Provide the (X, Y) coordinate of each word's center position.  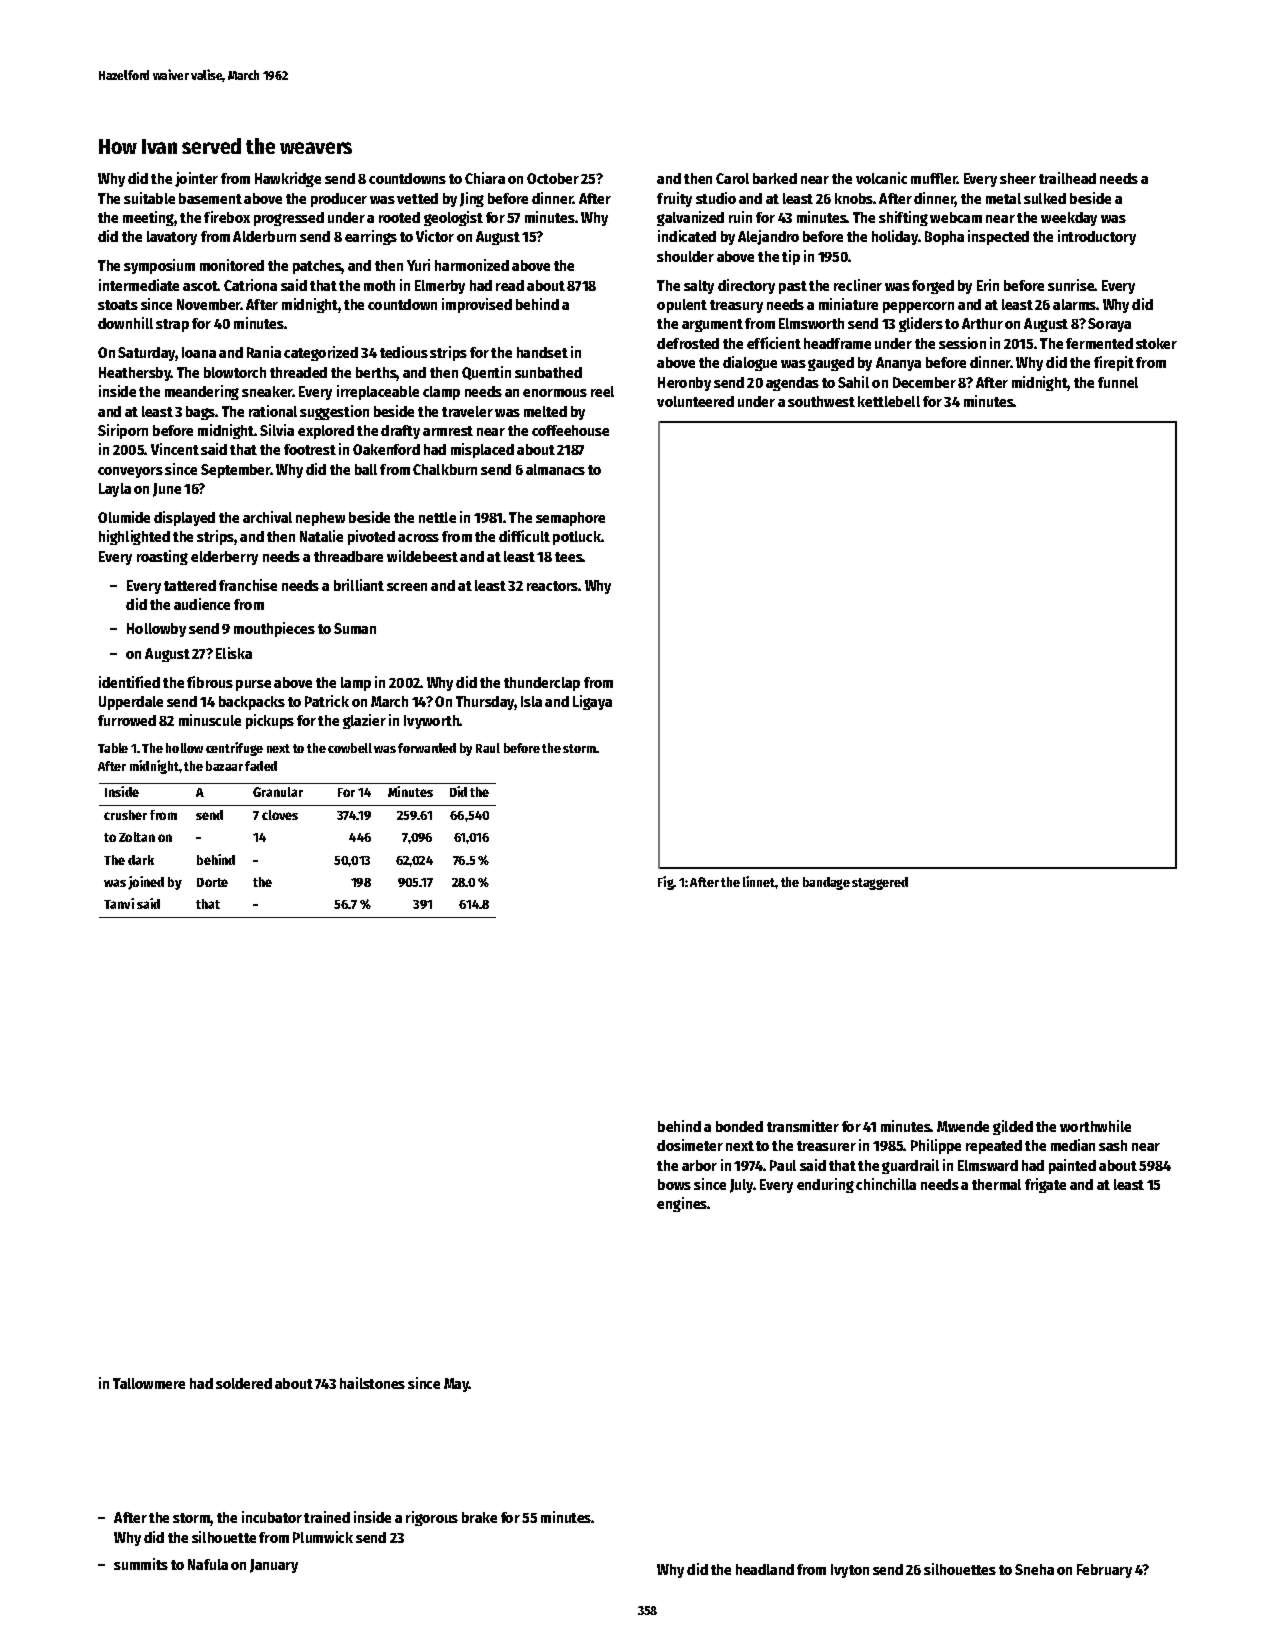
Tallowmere (149, 1383)
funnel (1118, 382)
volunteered (695, 401)
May (457, 1385)
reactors (553, 586)
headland (765, 1569)
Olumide (124, 517)
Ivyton (850, 1571)
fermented (1099, 343)
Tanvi (119, 903)
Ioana (199, 352)
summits (141, 1564)
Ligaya (592, 702)
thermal (996, 1184)
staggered (880, 883)
